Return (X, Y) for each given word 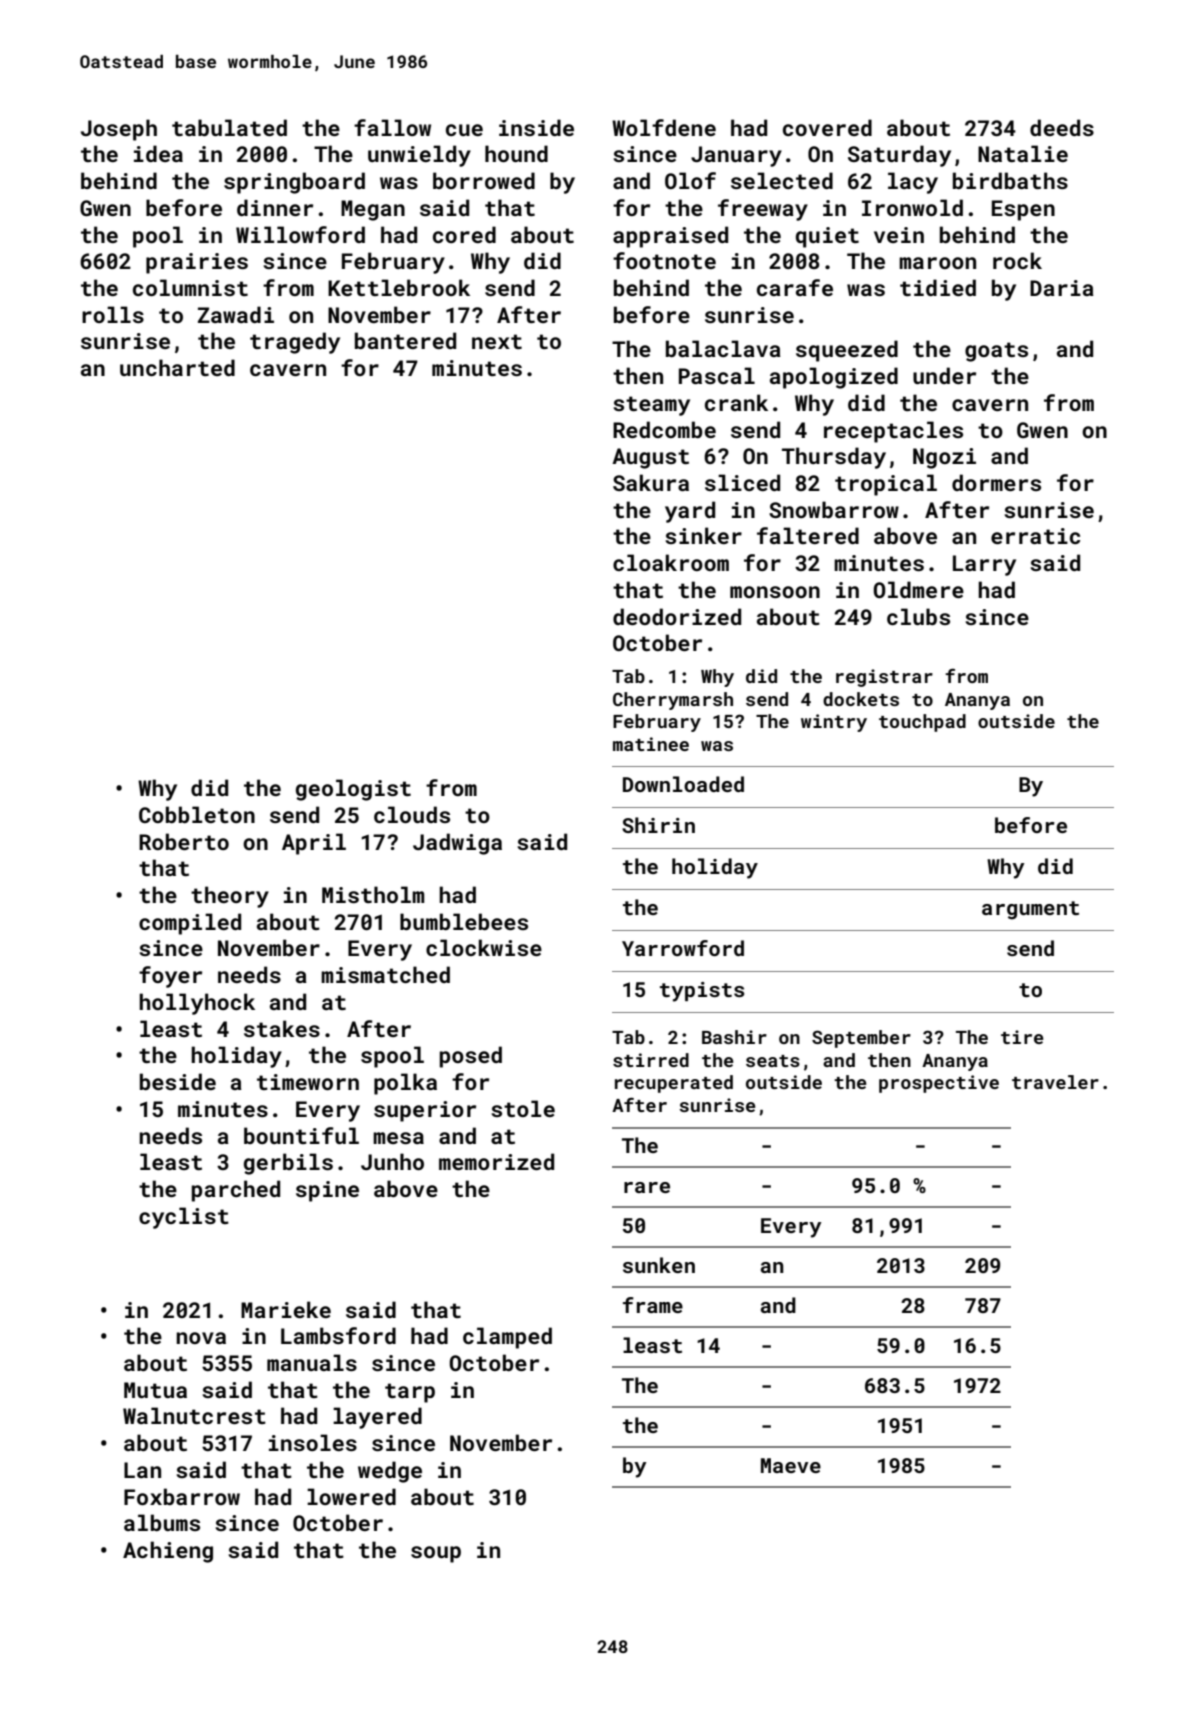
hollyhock (197, 1004)
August (650, 458)
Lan (142, 1470)
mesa (398, 1138)
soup (436, 1554)
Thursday (834, 458)
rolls (113, 314)
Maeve (791, 1465)
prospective (939, 1084)
